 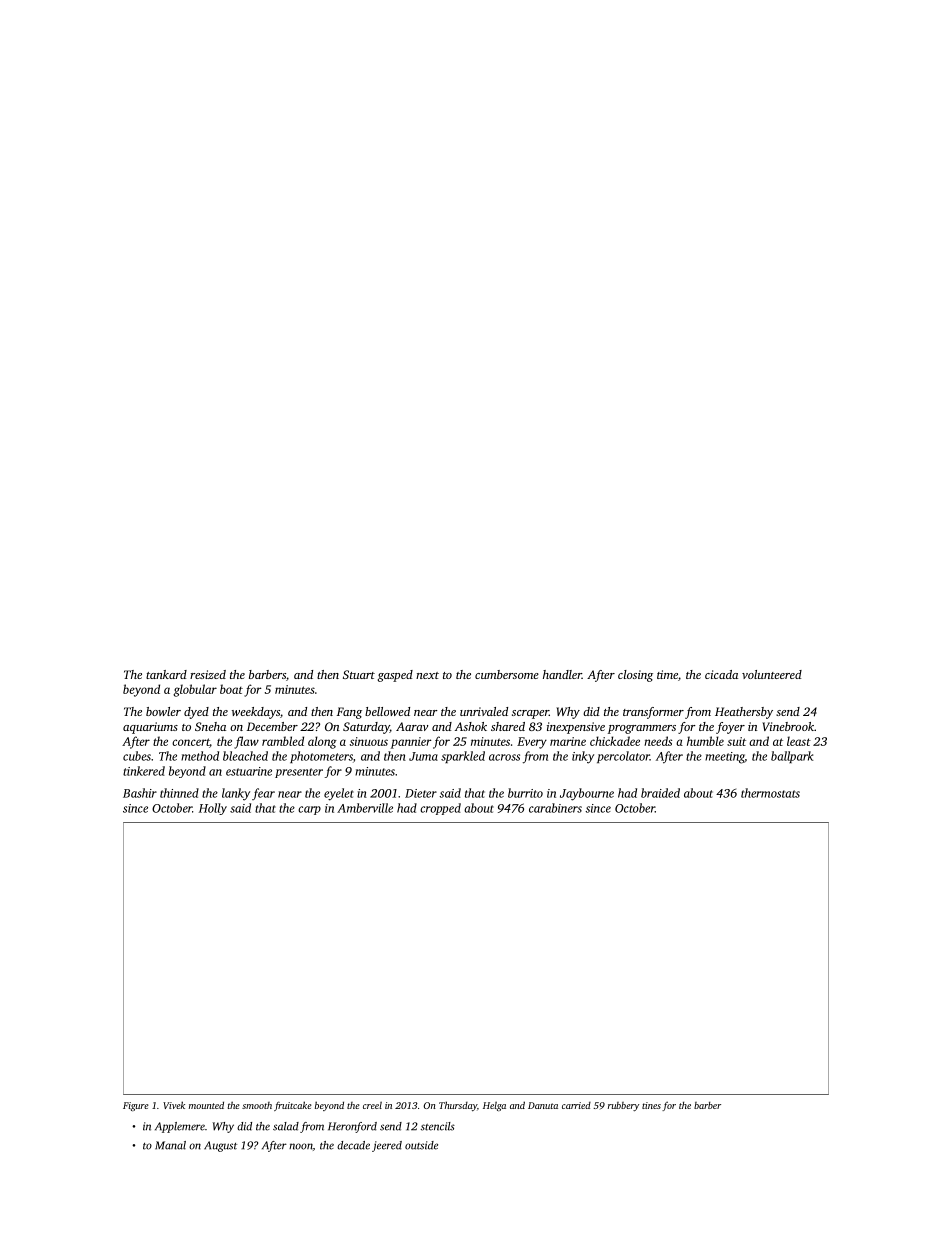 What do you see at coordinates (191, 743) in the screenshot?
I see `concert` at bounding box center [191, 743].
